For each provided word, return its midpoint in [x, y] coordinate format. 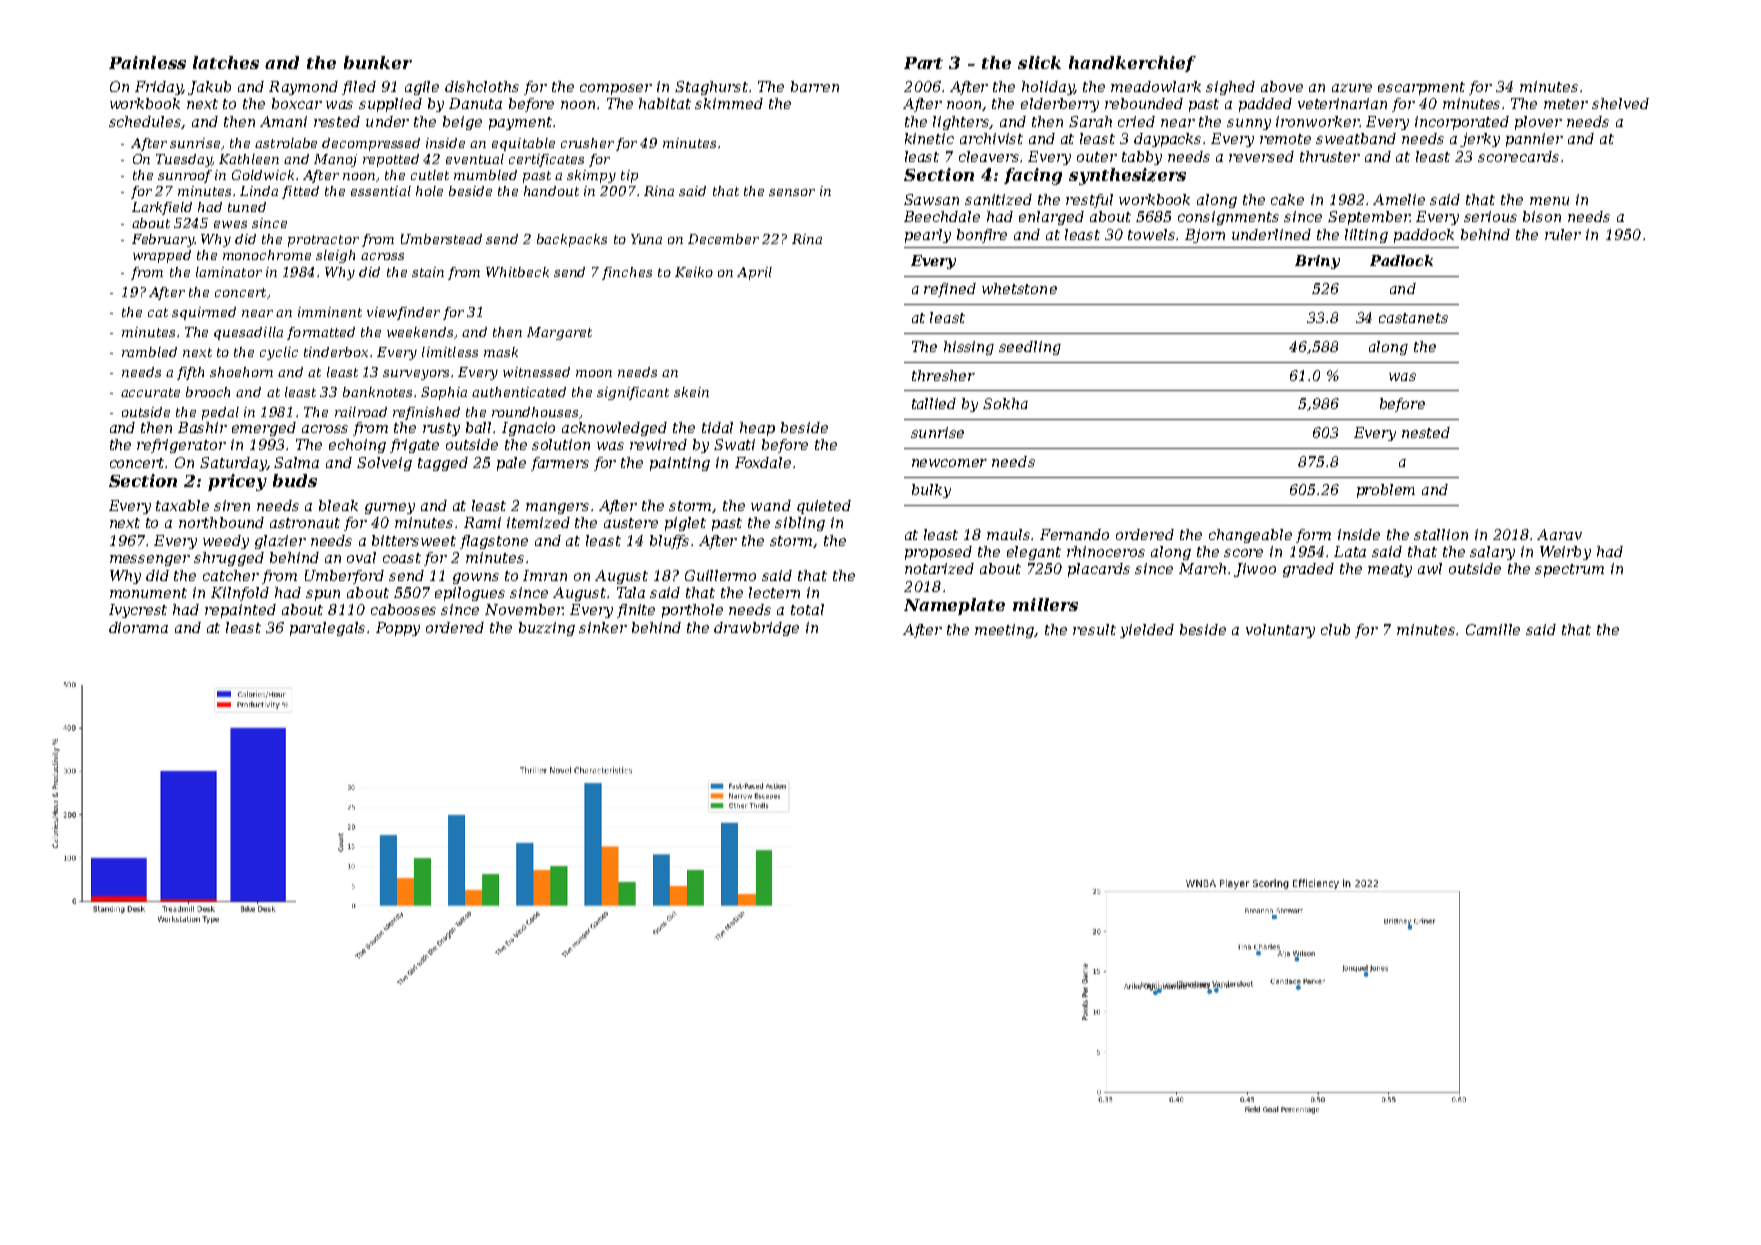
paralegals [327, 629]
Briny [1317, 262]
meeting [1005, 631]
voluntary [1280, 631]
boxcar [297, 103]
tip [629, 176]
